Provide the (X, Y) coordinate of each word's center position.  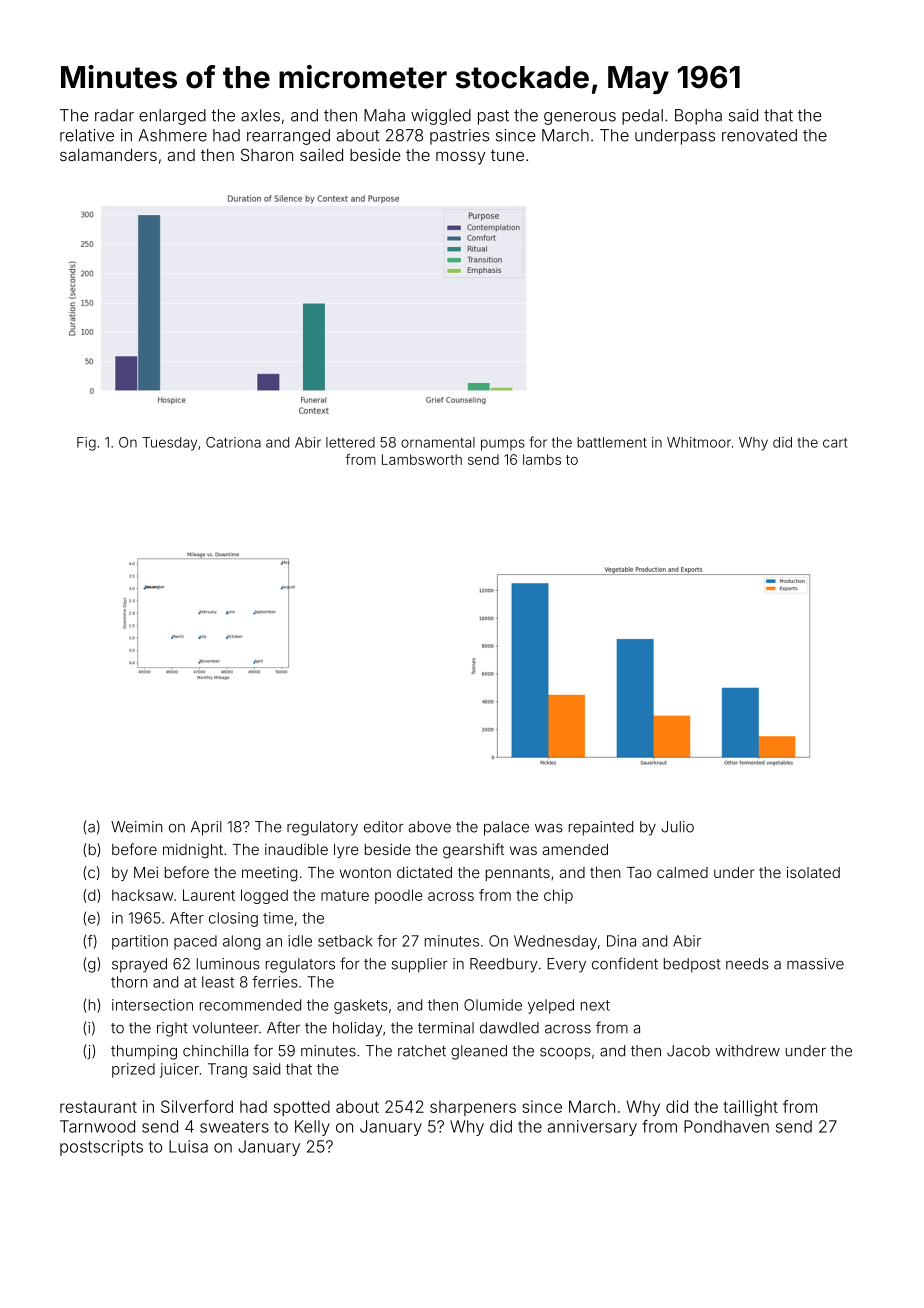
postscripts (101, 1148)
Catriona (233, 442)
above (430, 827)
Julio (677, 827)
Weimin (137, 827)
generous (580, 118)
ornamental (438, 442)
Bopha (698, 117)
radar (114, 115)
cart (835, 443)
